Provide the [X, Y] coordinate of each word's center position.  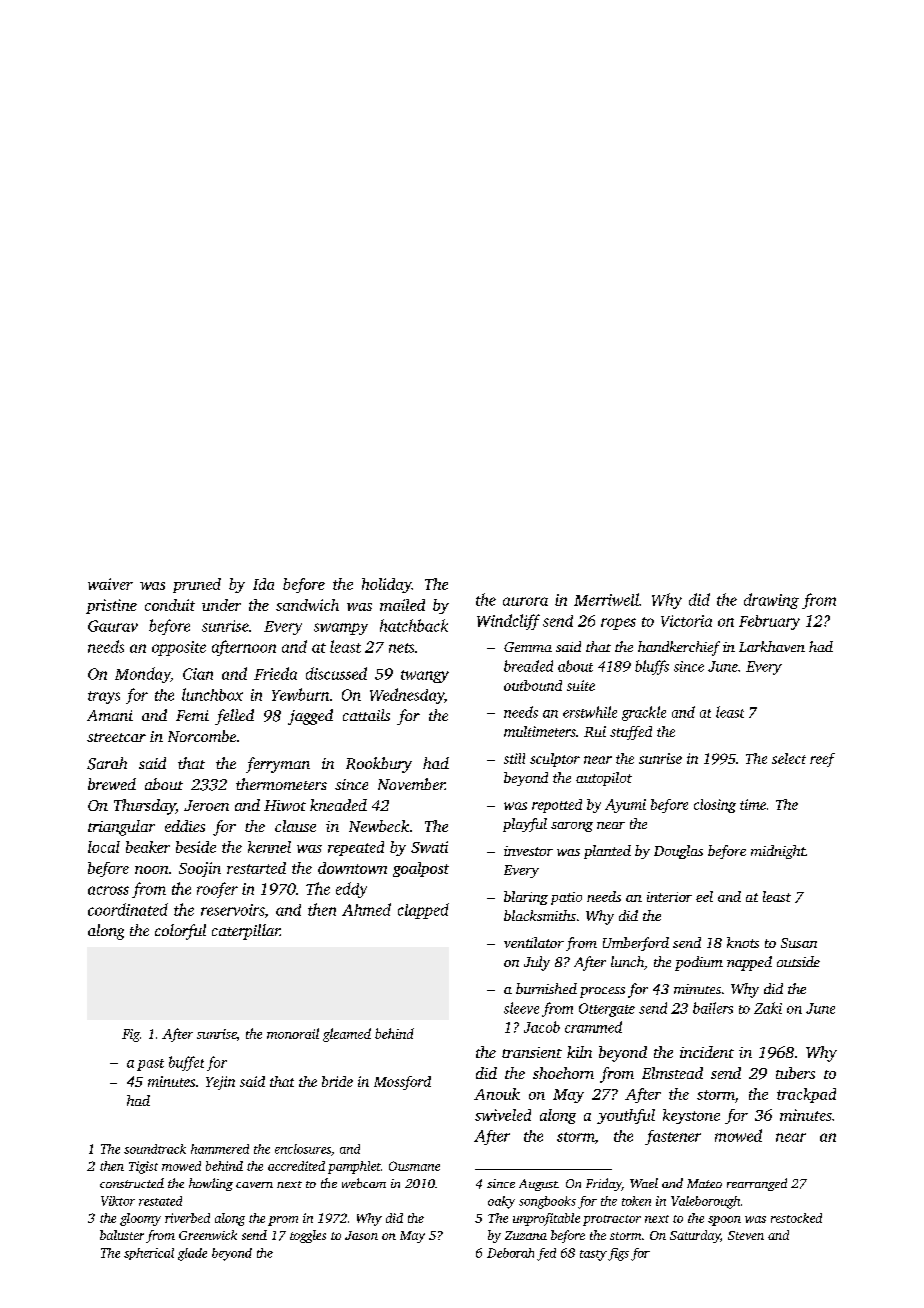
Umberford [636, 944]
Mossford [402, 1083]
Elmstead [672, 1073]
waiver [110, 584]
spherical [149, 1254]
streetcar [116, 737]
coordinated [128, 909]
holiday [387, 585]
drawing [771, 601]
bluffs [652, 667]
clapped [423, 911]
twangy [425, 676]
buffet [186, 1063]
